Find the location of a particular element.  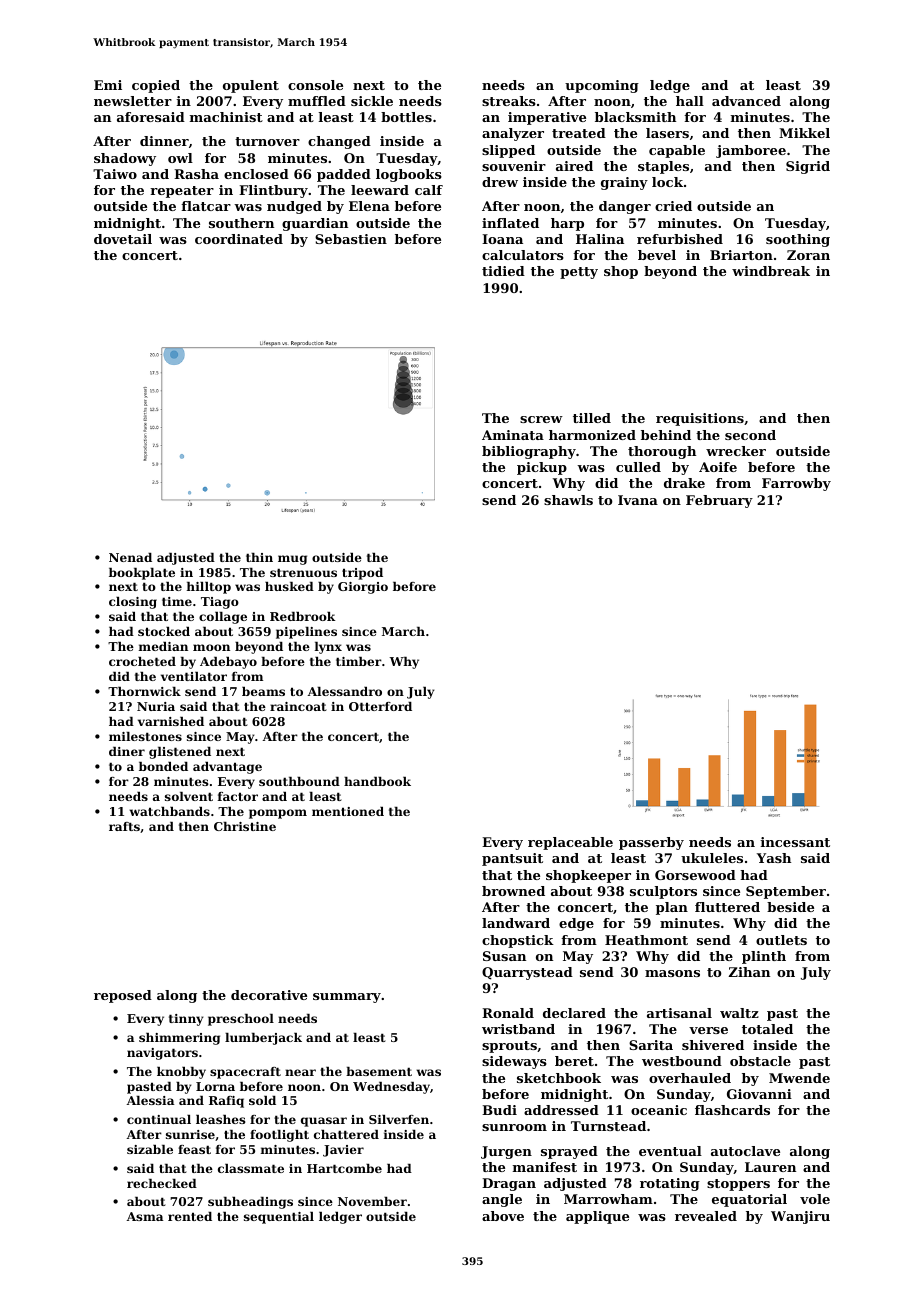

beside is located at coordinates (790, 907).
